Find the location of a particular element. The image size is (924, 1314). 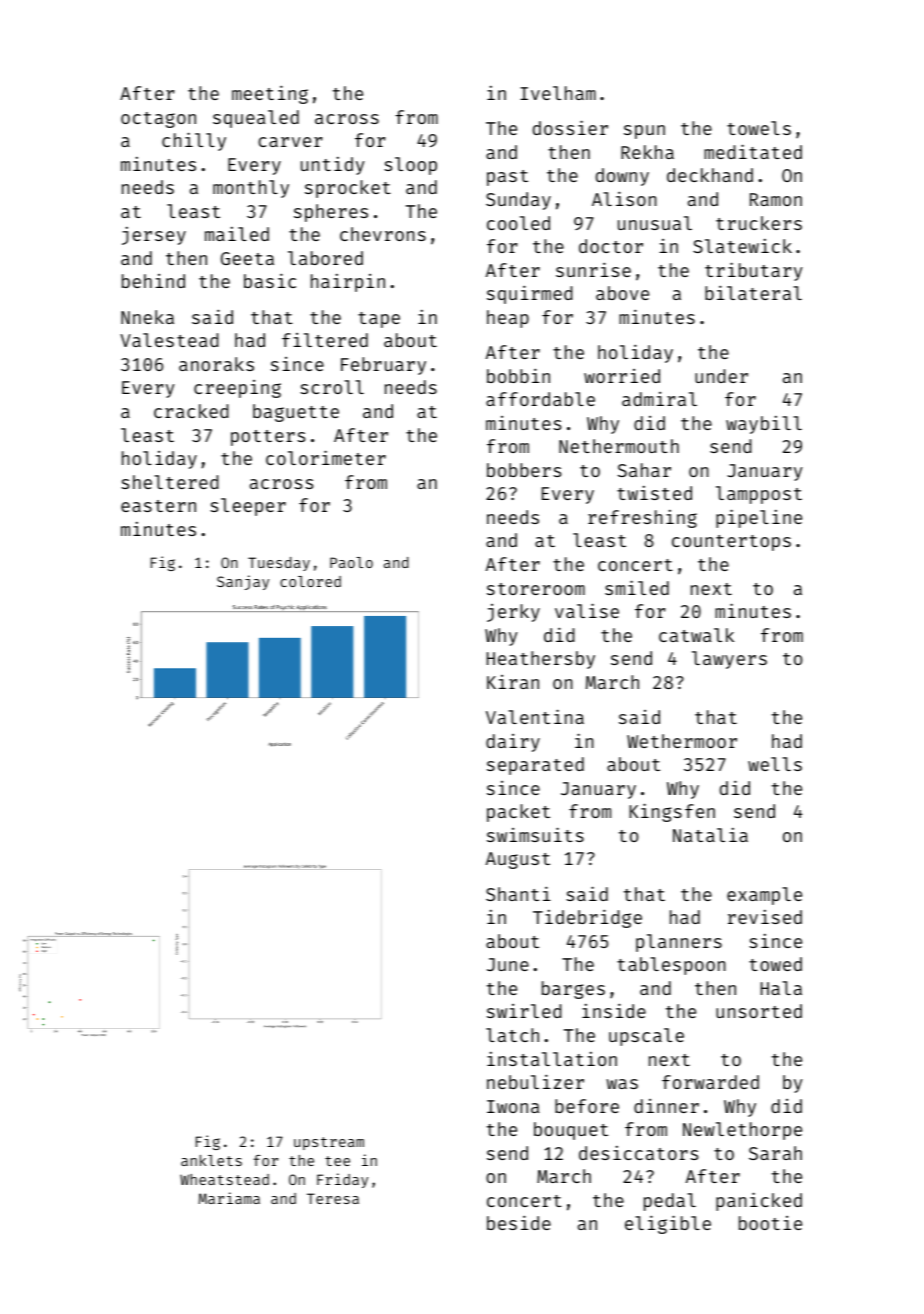

heap is located at coordinates (508, 319).
